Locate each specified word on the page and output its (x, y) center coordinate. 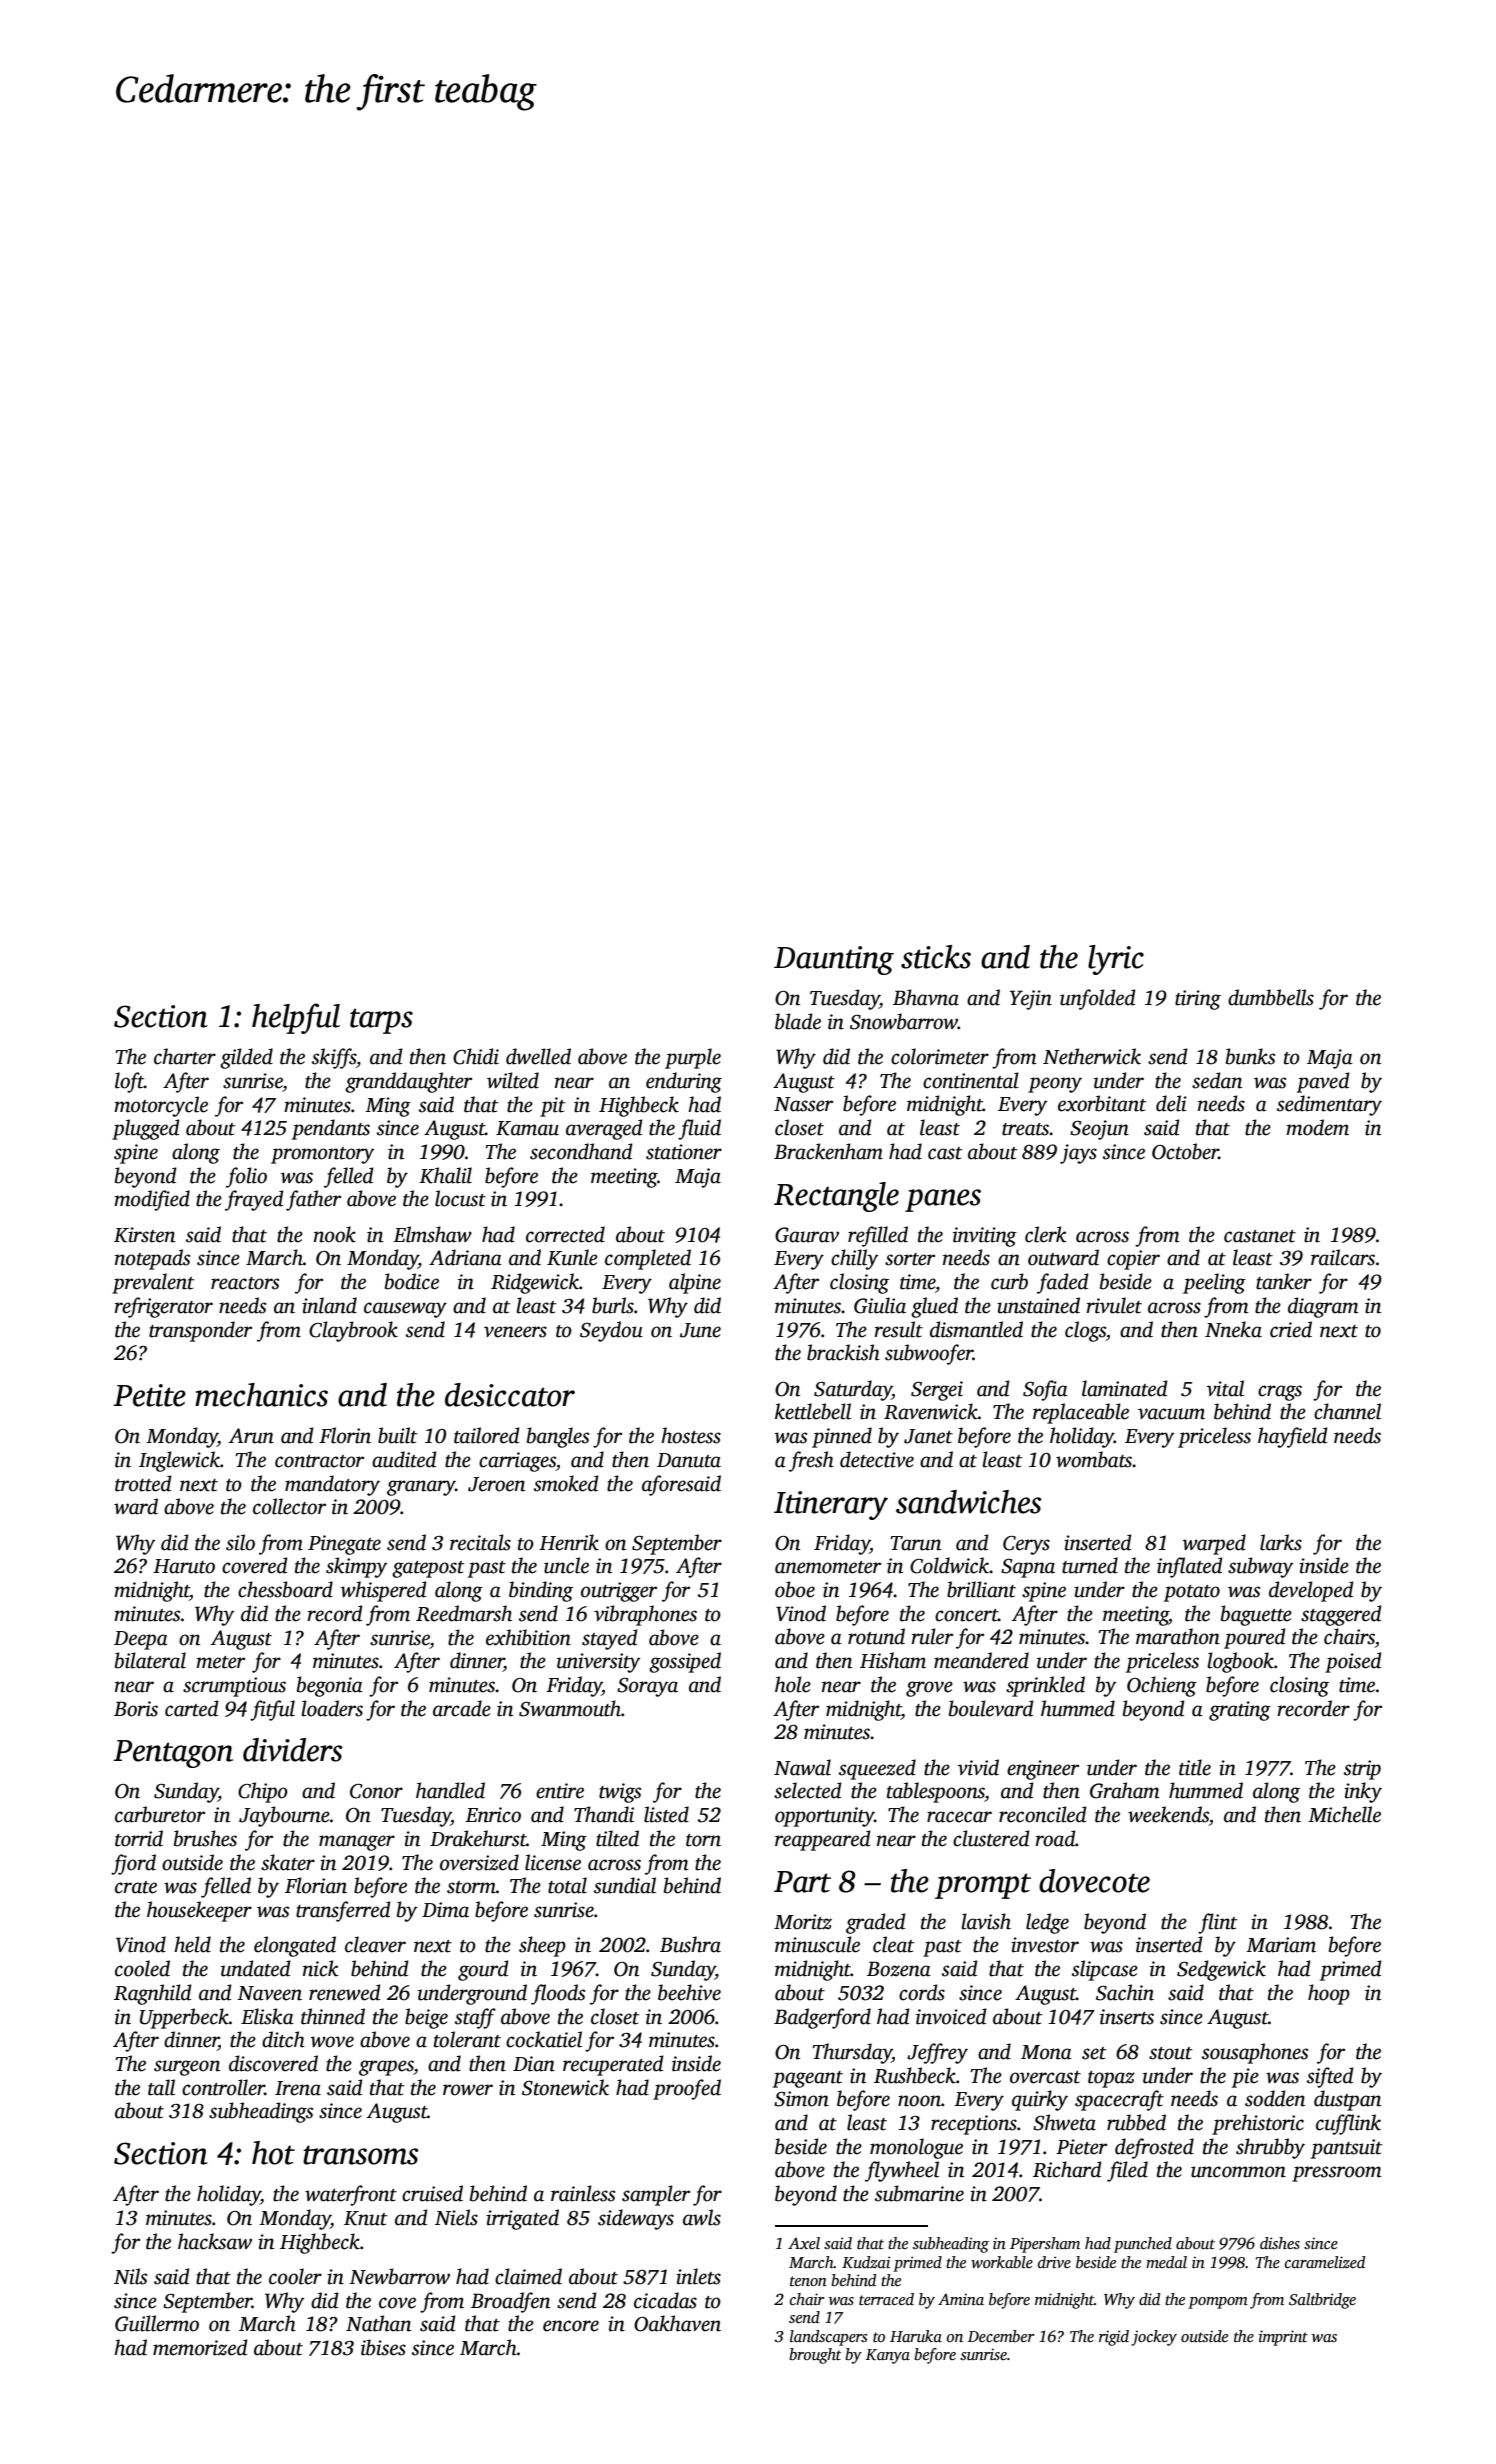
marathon (1178, 1636)
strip (1362, 1770)
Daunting (834, 960)
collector (289, 1506)
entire (560, 1791)
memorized (200, 2347)
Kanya (888, 2356)
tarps (381, 1021)
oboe (795, 1589)
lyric (1116, 960)
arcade (462, 1708)
